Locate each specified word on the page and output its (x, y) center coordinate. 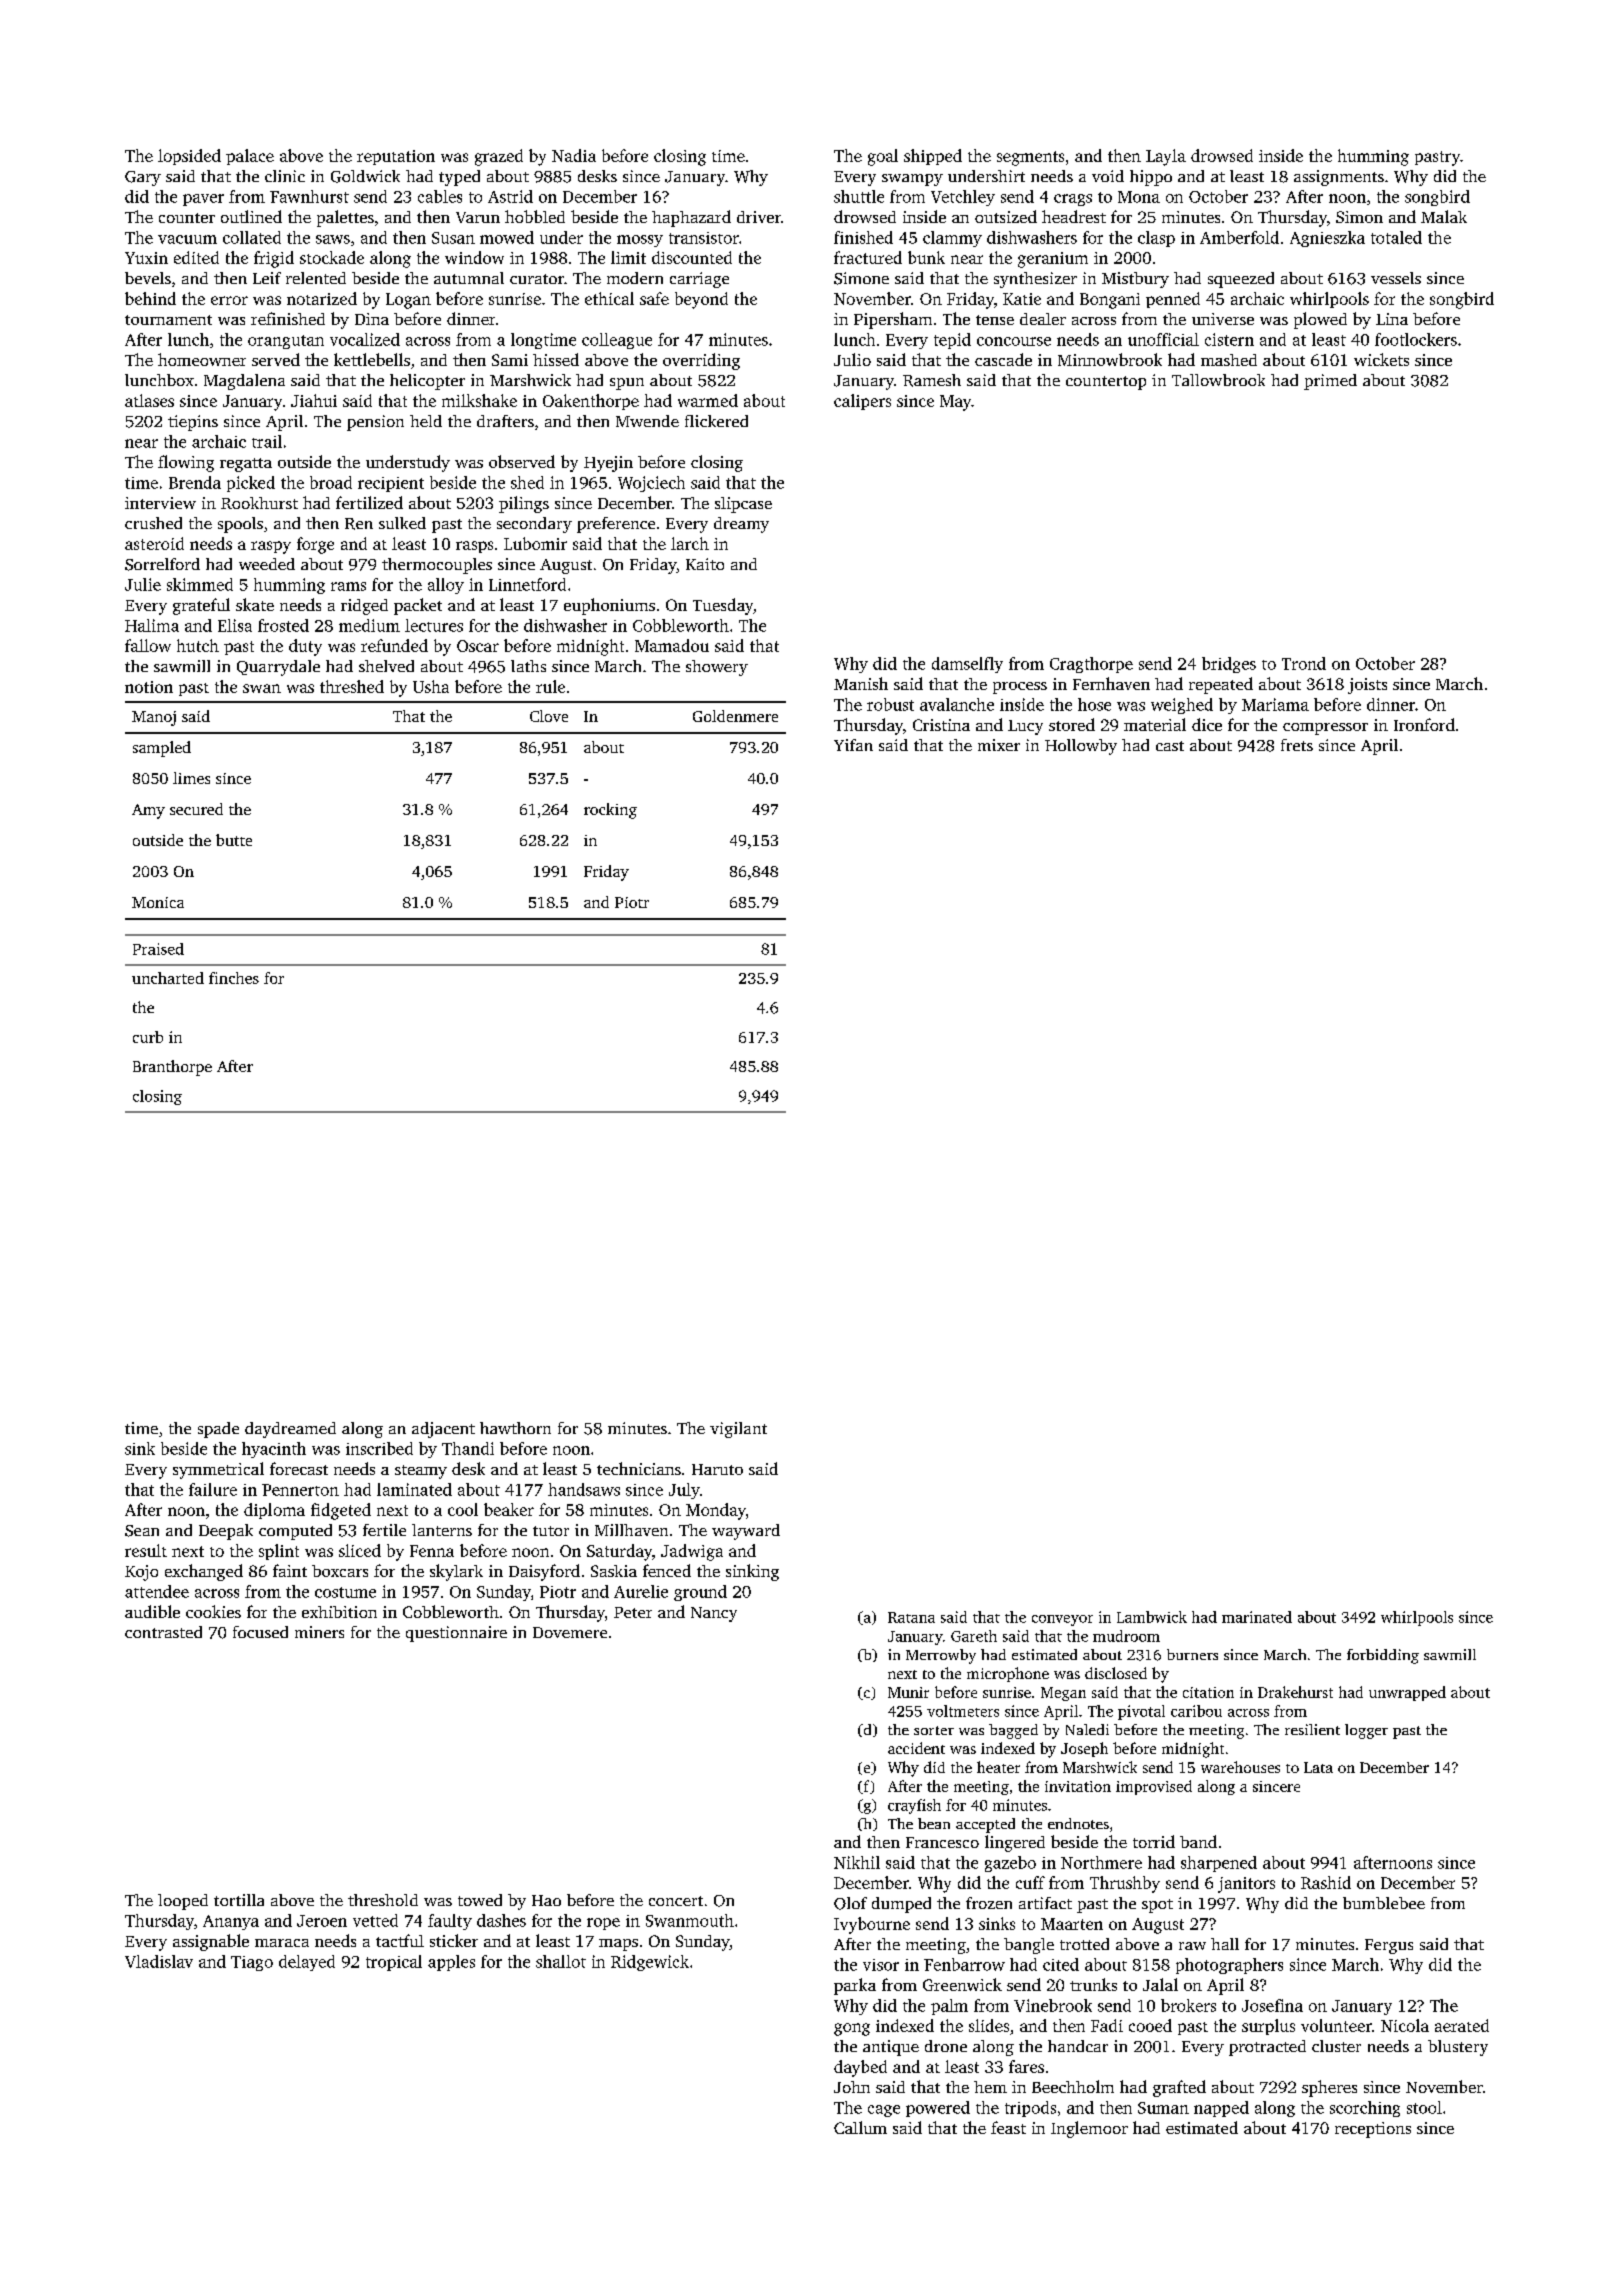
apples (451, 1963)
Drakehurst (1295, 1692)
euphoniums (609, 606)
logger (1366, 1731)
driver (759, 217)
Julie (143, 584)
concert (676, 1901)
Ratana (911, 1617)
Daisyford (544, 1572)
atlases (149, 400)
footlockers (1416, 339)
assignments (1339, 178)
